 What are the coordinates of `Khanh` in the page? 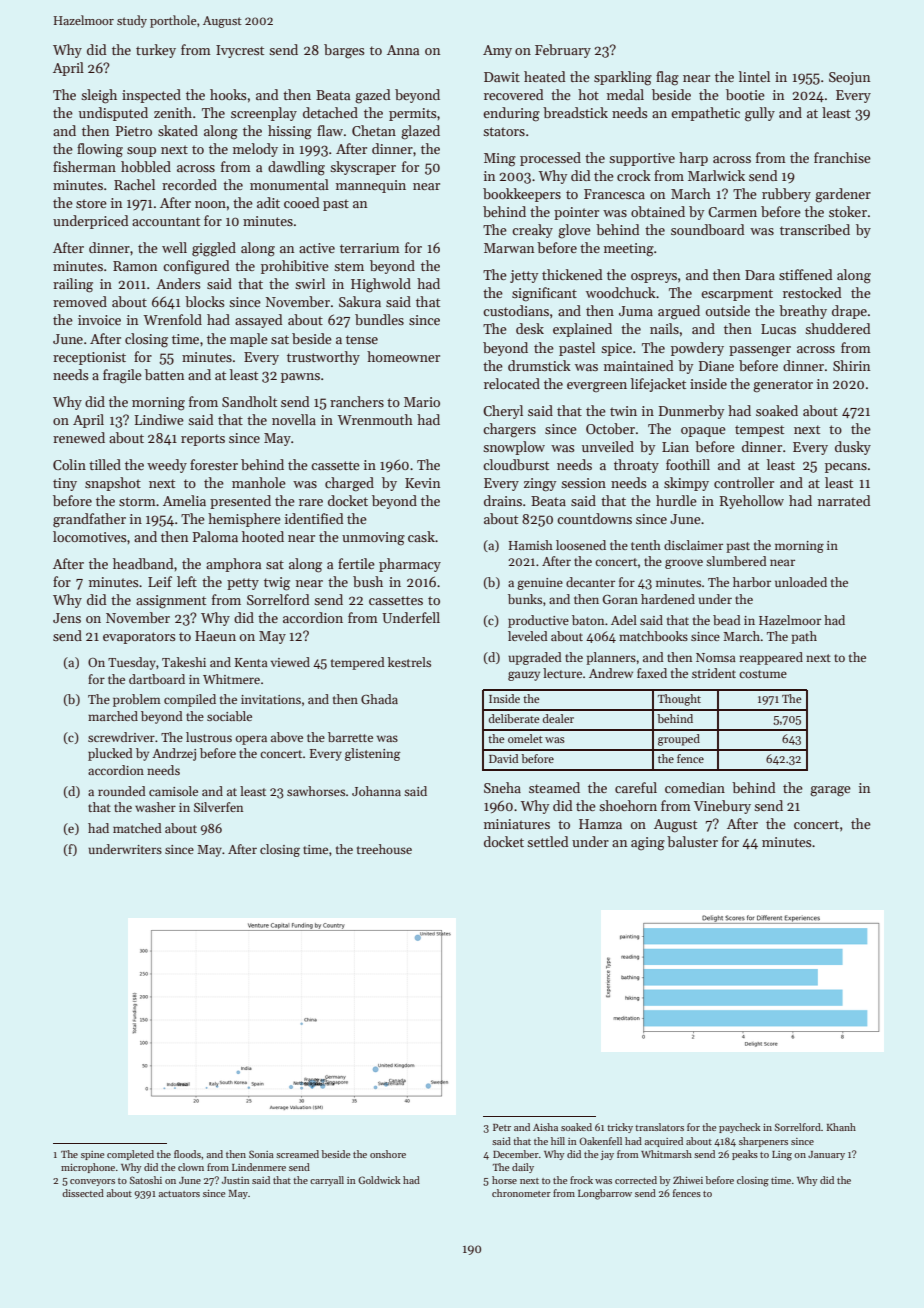 It's located at (841, 1127).
